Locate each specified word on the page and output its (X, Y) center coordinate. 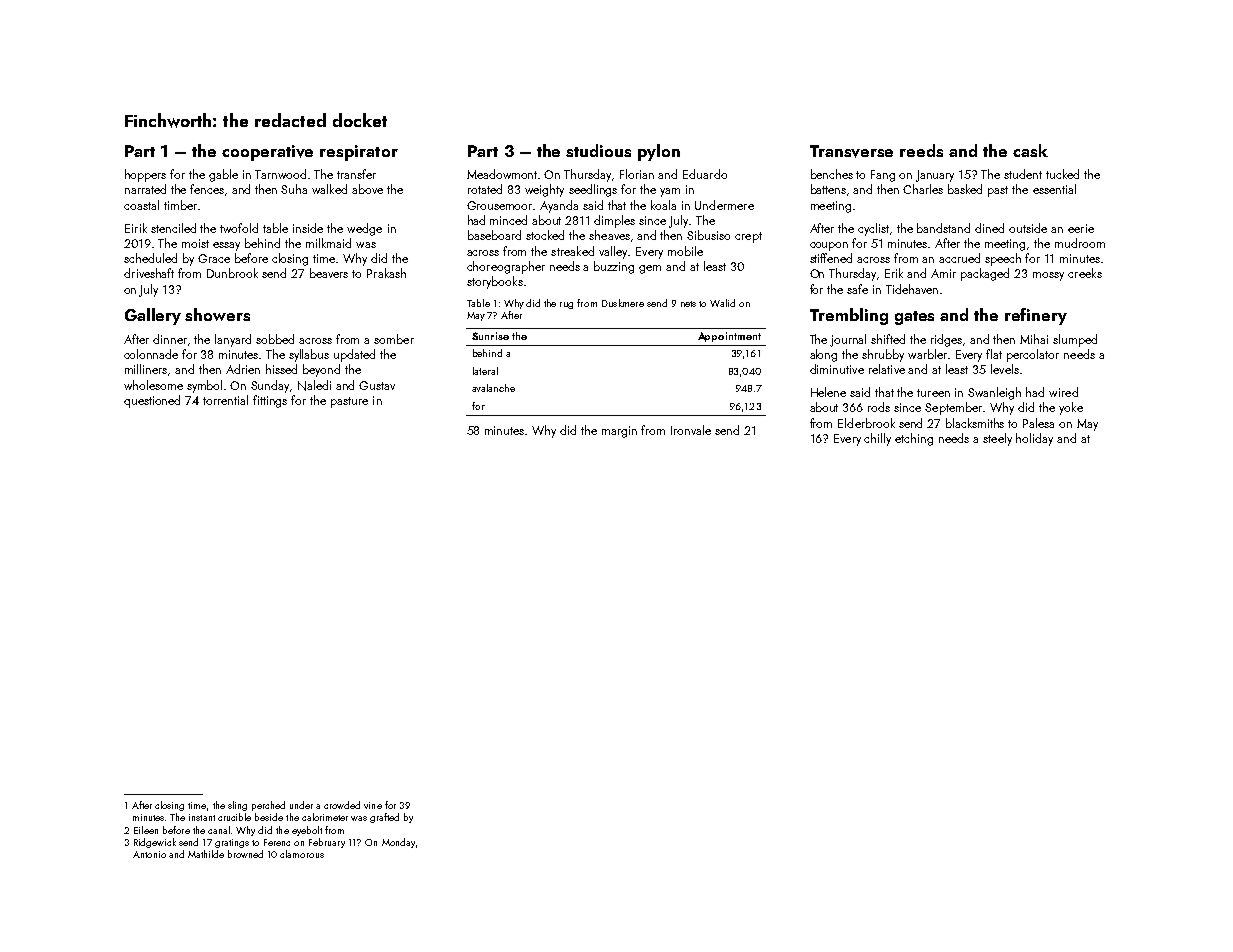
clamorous (302, 854)
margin (619, 432)
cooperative (267, 153)
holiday (1034, 439)
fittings (270, 401)
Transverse (851, 151)
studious (598, 150)
